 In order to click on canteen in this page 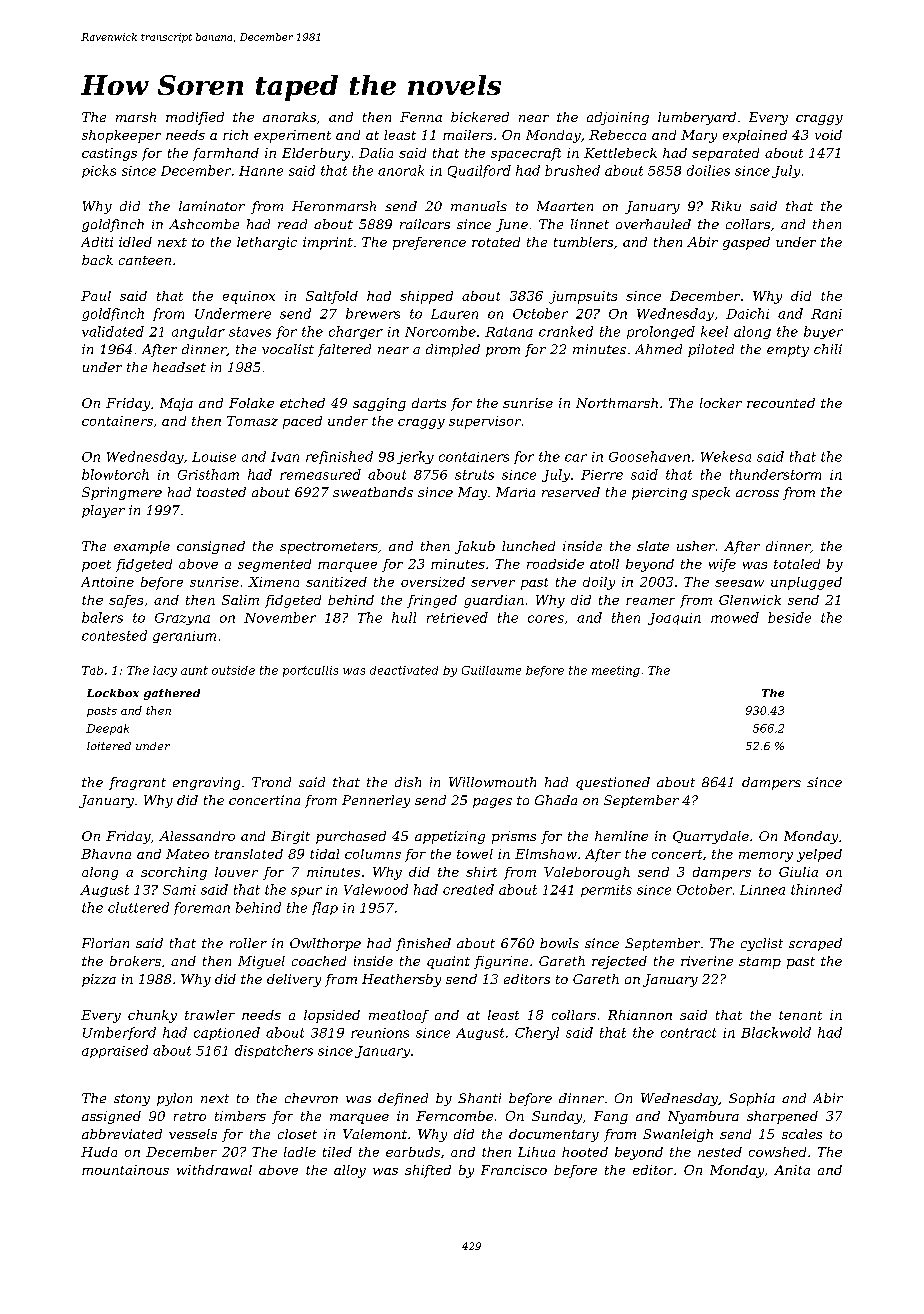, I will do `click(145, 260)`.
